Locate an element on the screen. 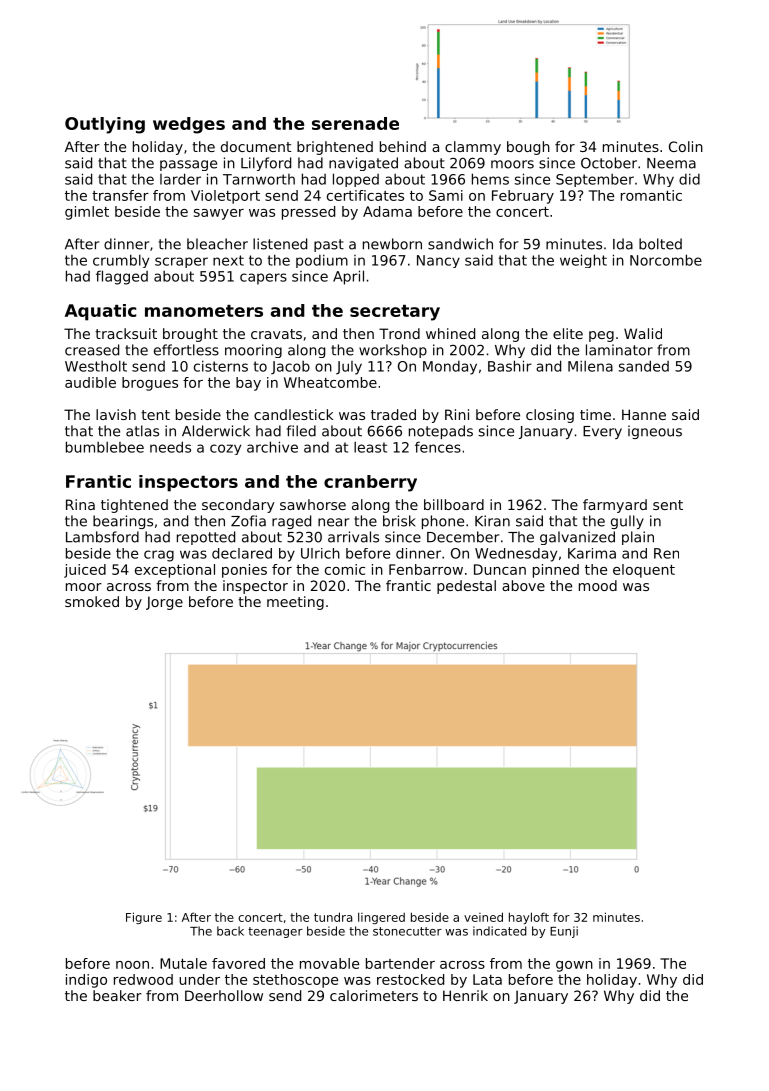 This screenshot has width=769, height=1091. beaker is located at coordinates (117, 995).
